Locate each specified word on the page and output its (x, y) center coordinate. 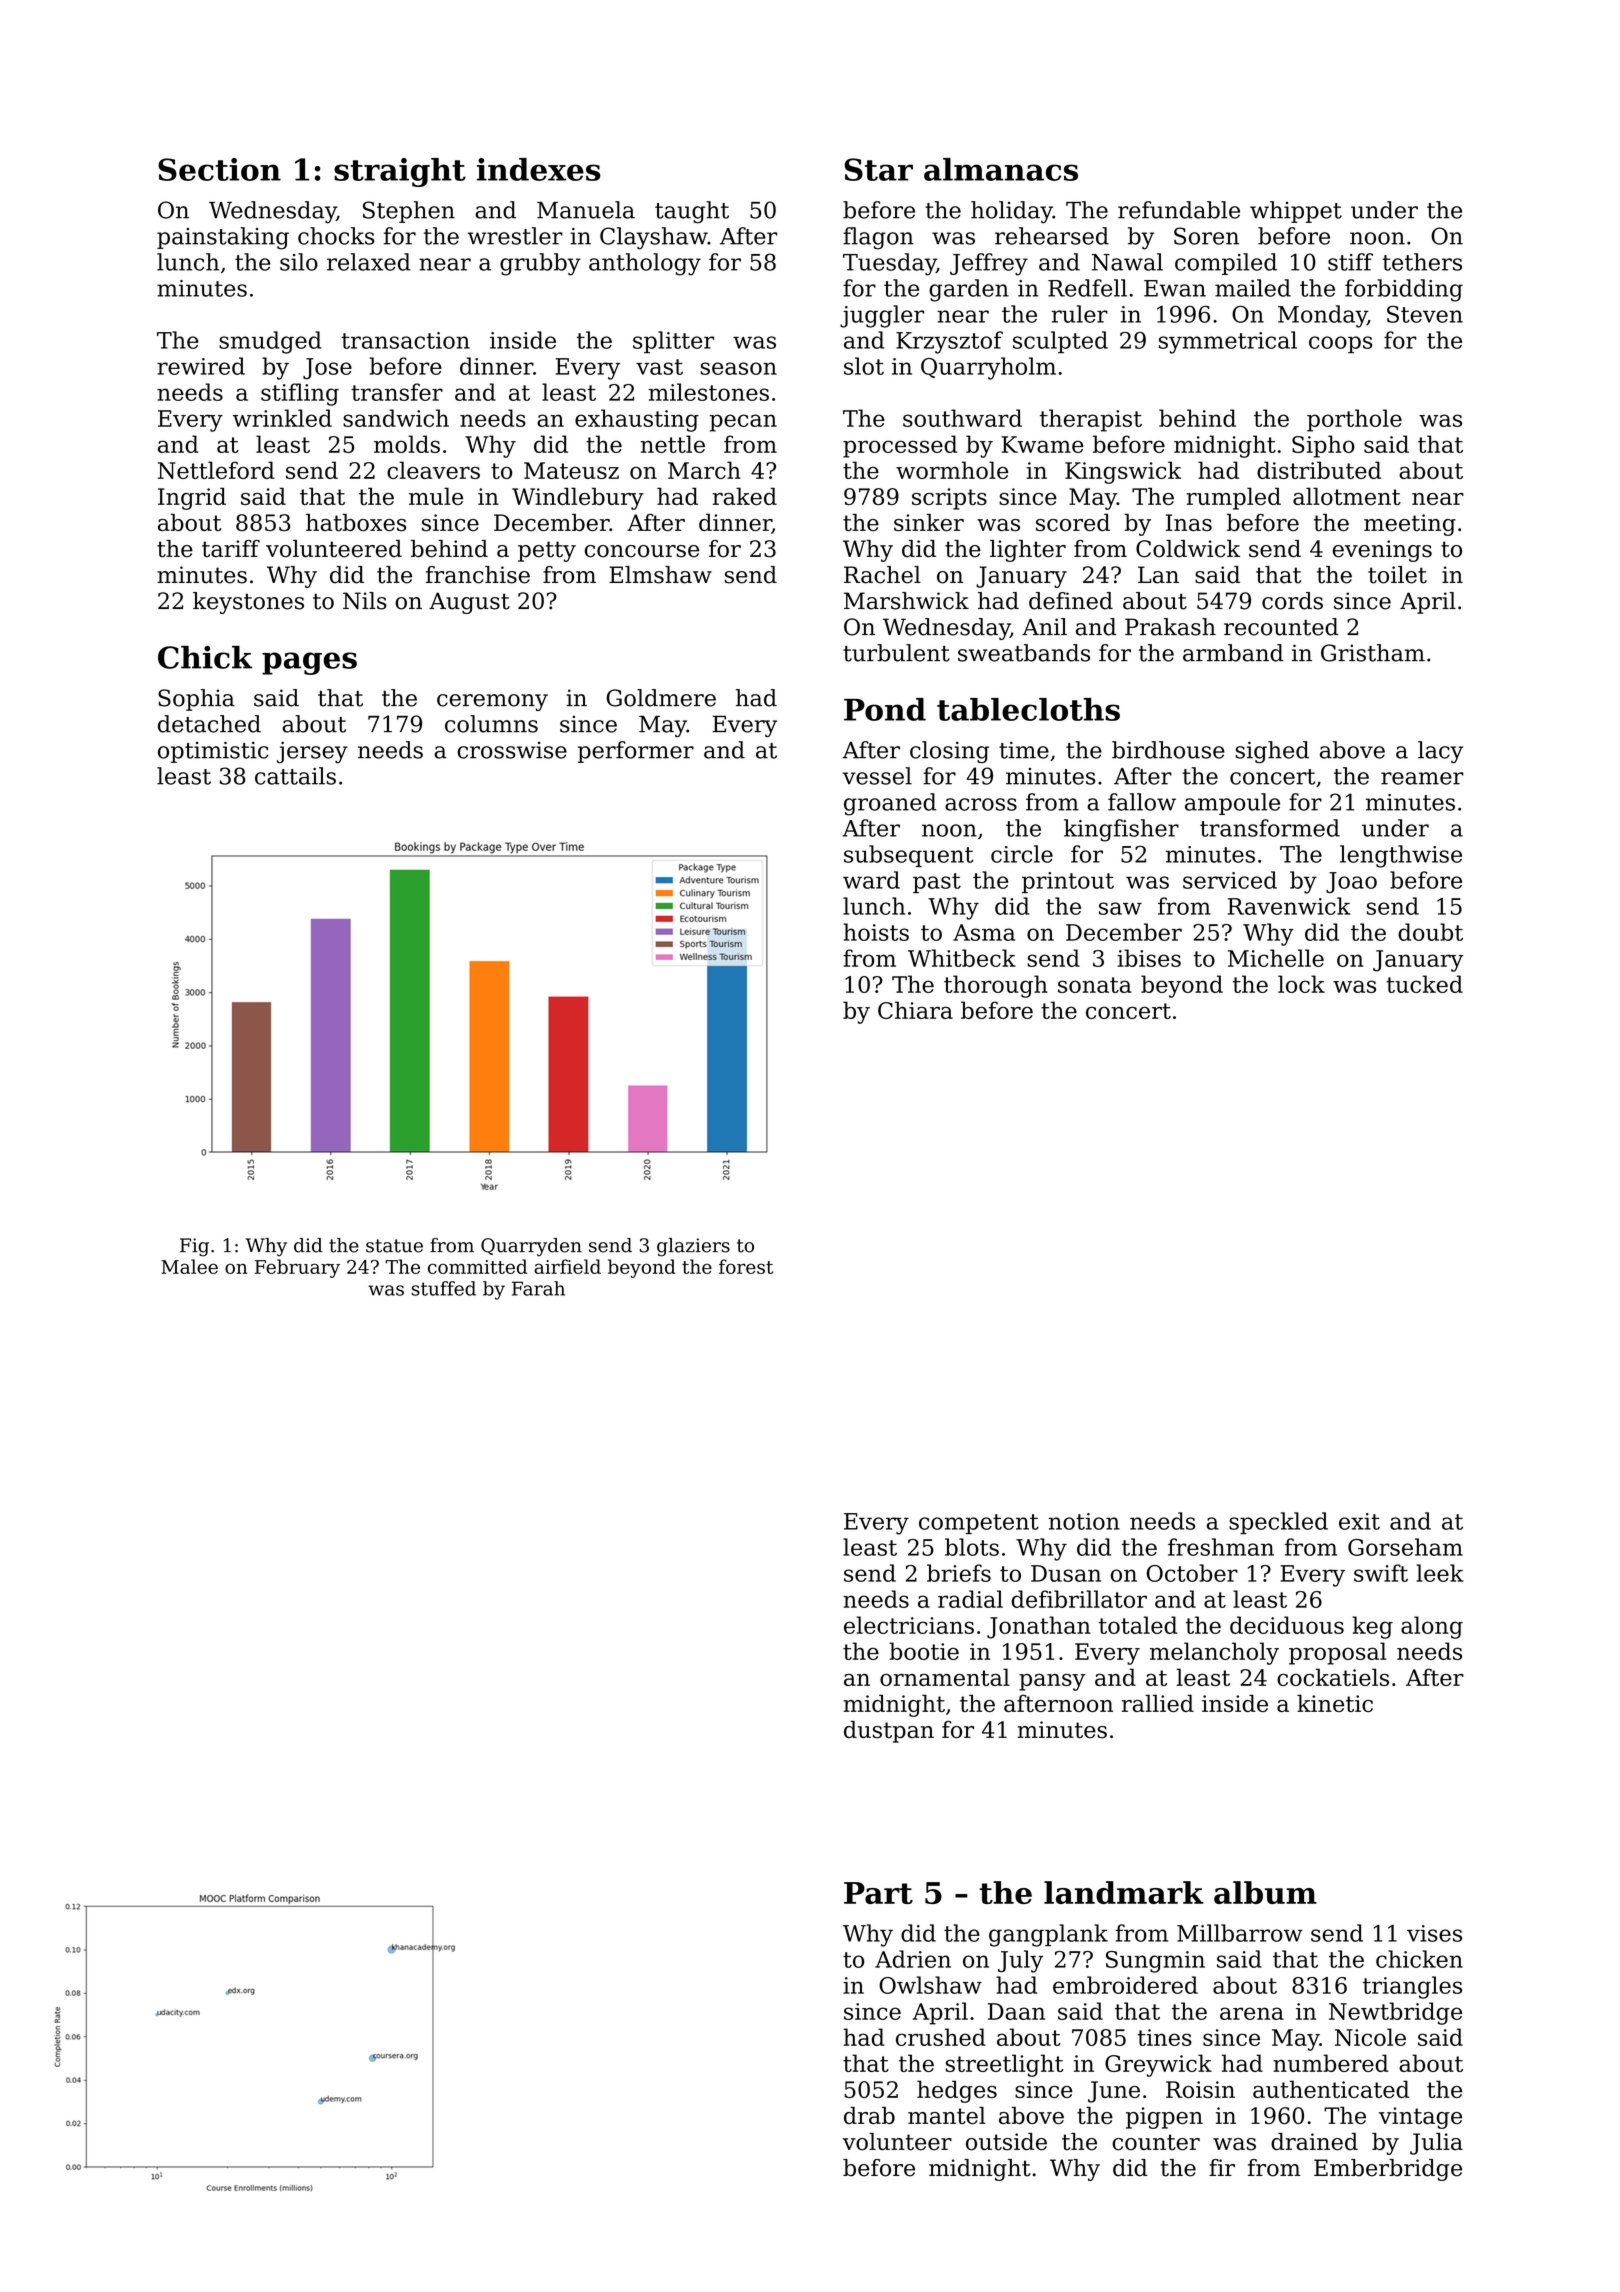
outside (1006, 2142)
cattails (295, 776)
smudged (270, 342)
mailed (1253, 288)
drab (869, 2115)
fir (1222, 2167)
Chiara (915, 1010)
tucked (1424, 984)
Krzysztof (949, 342)
